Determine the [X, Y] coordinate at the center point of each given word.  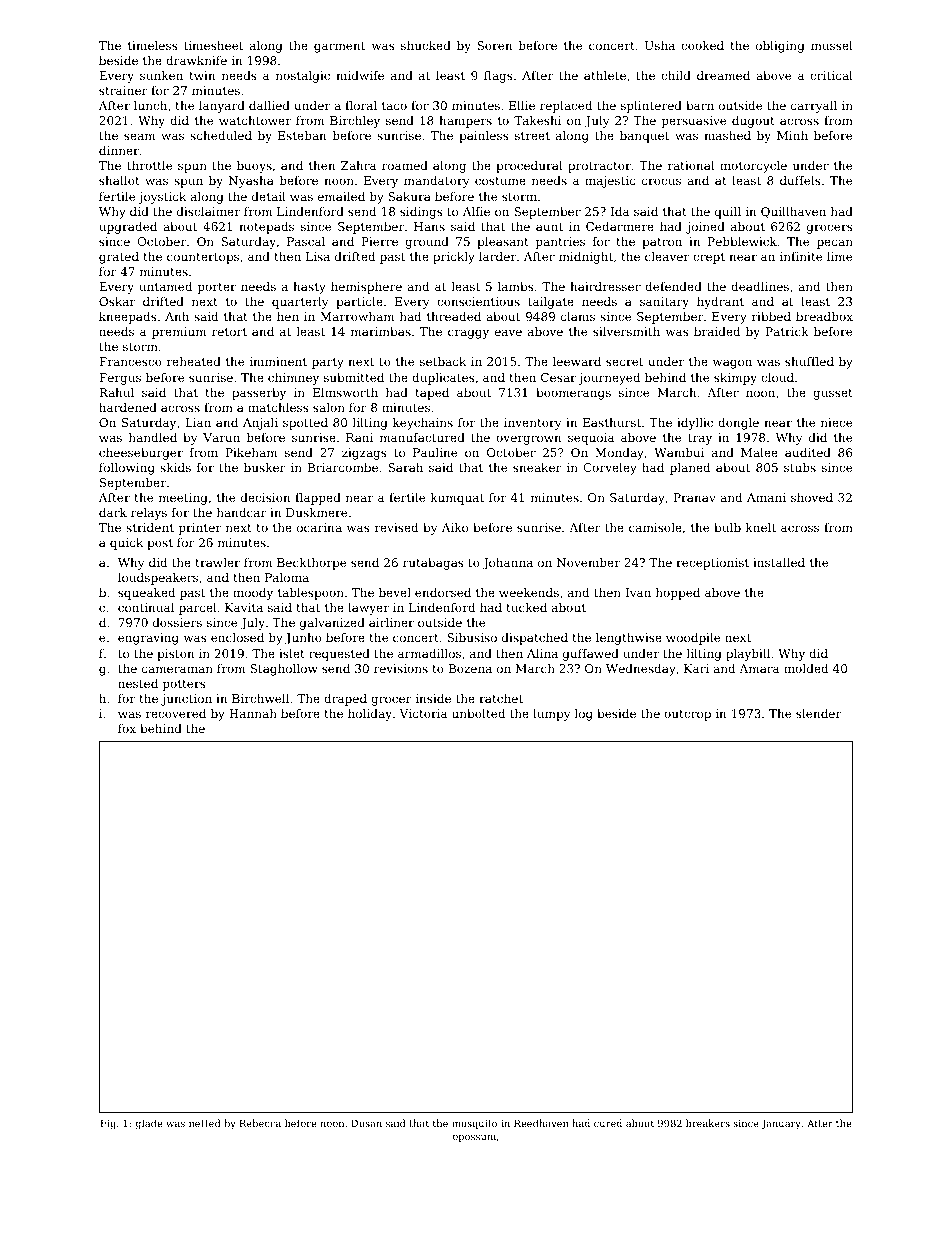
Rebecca [260, 1123]
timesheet [213, 45]
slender [819, 713]
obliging [780, 47]
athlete [605, 75]
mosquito [474, 1124]
